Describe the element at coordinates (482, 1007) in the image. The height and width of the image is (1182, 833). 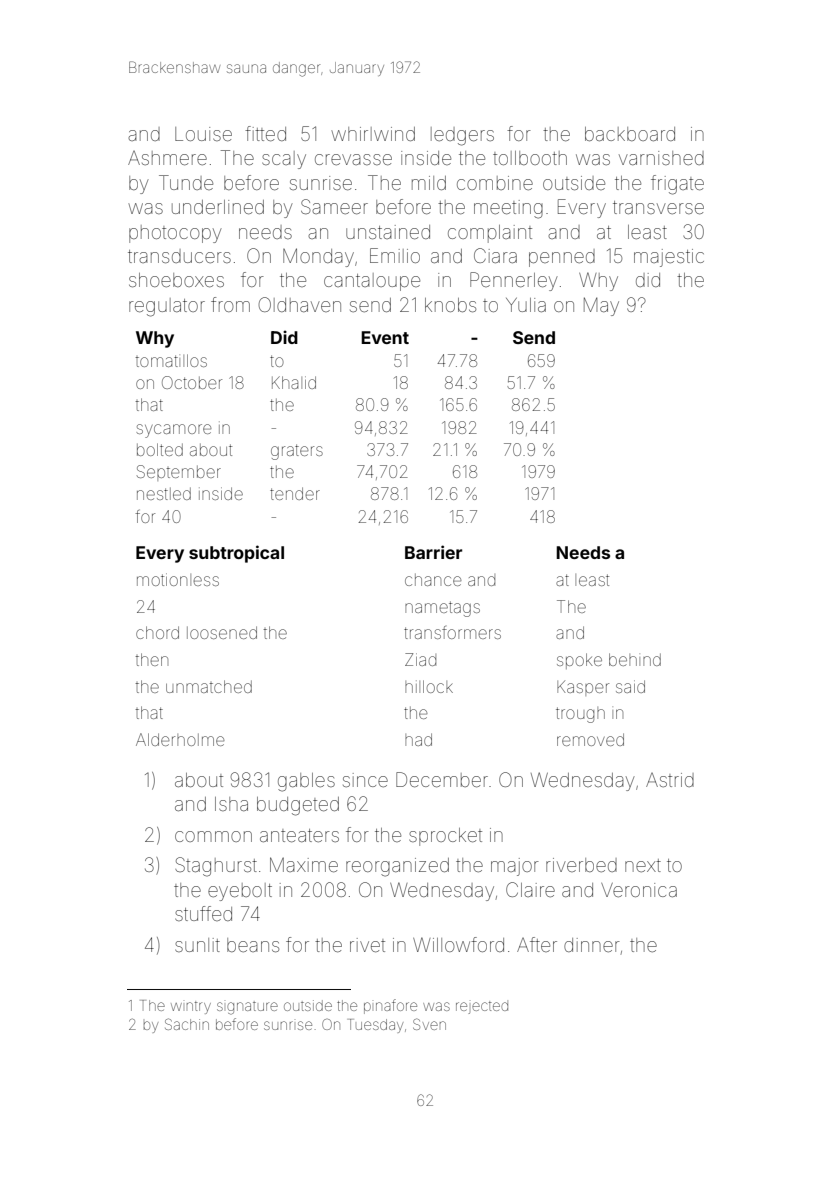
I see `rejected` at that location.
